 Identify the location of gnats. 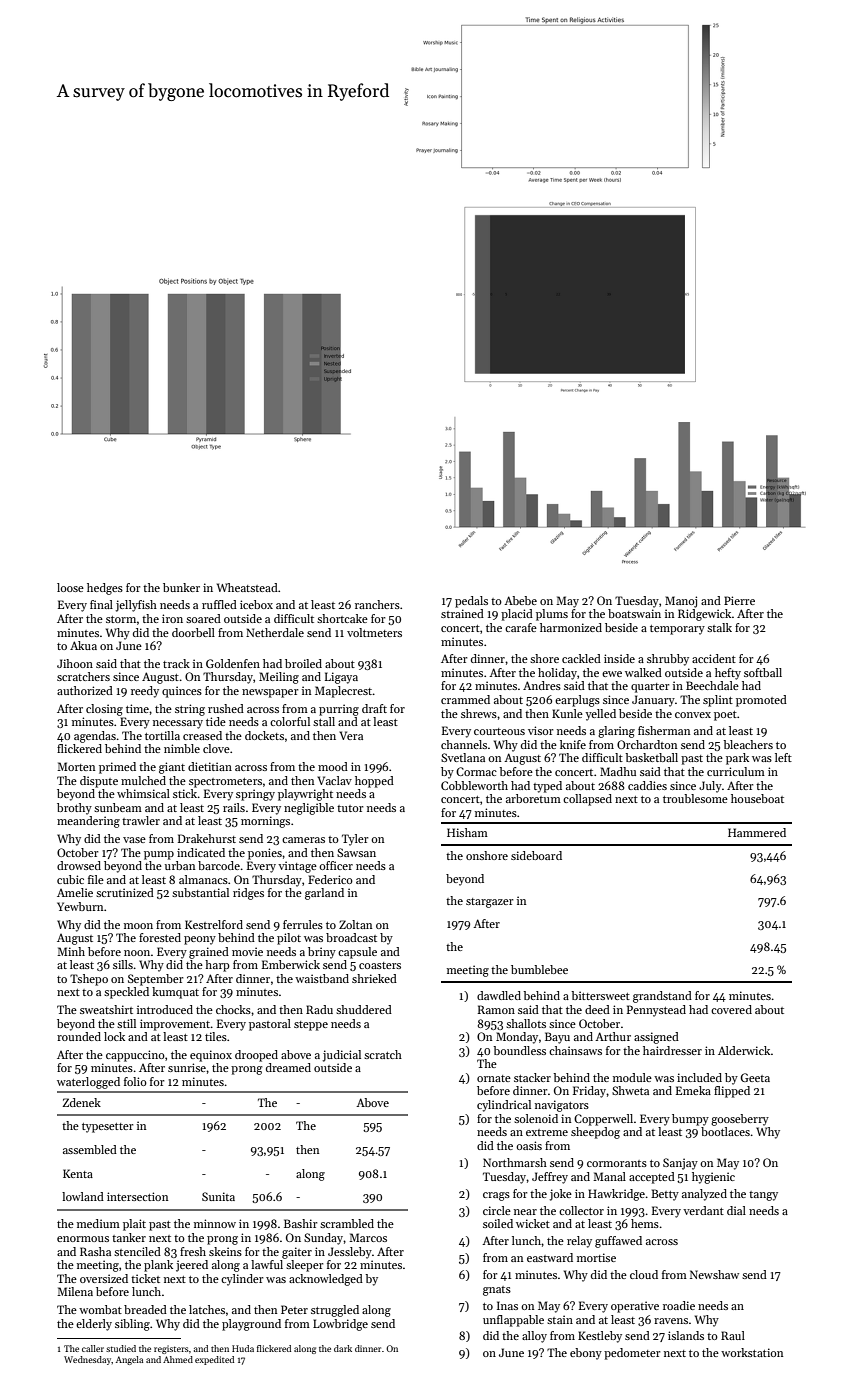
(497, 1291).
